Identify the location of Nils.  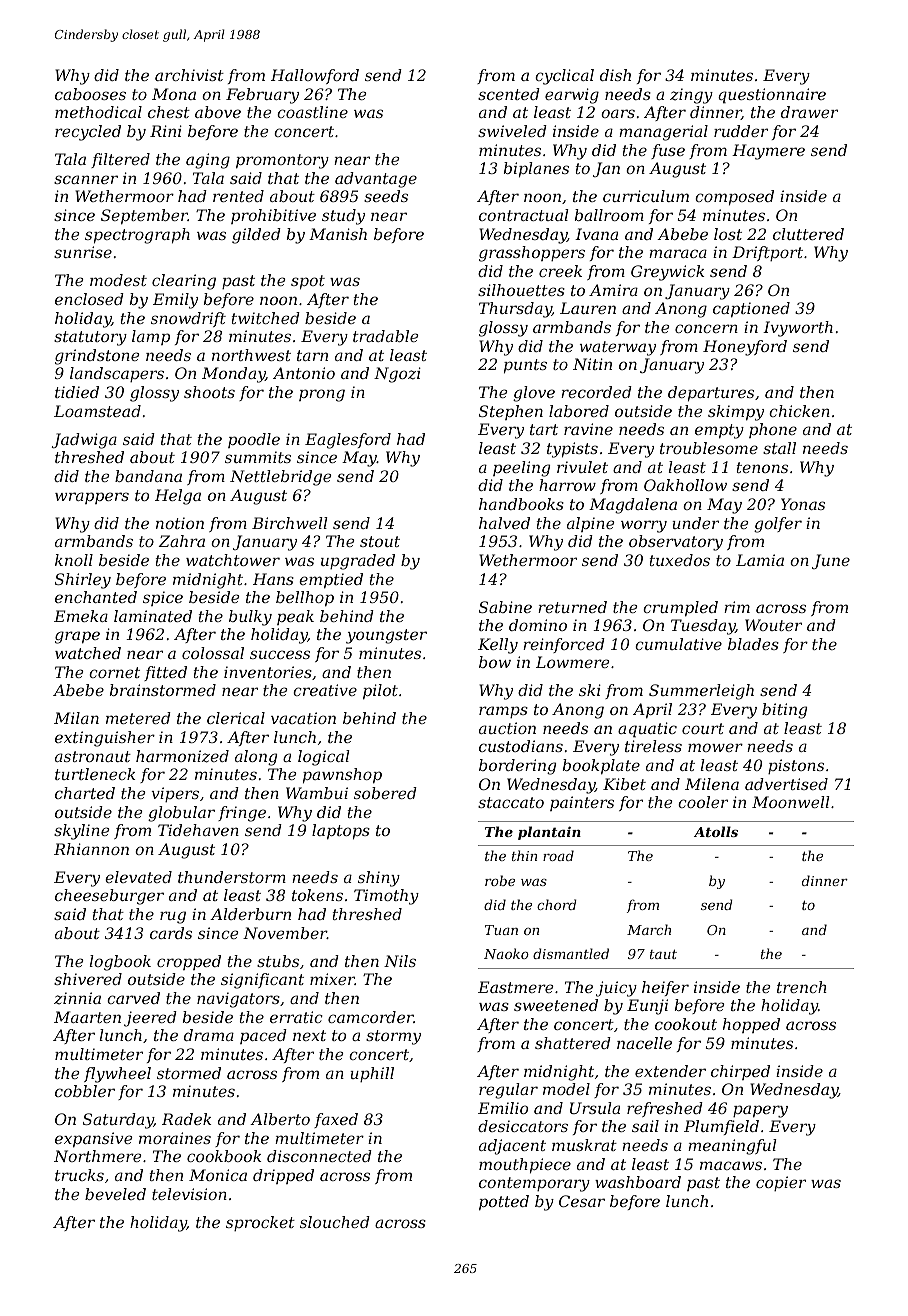
(400, 961).
